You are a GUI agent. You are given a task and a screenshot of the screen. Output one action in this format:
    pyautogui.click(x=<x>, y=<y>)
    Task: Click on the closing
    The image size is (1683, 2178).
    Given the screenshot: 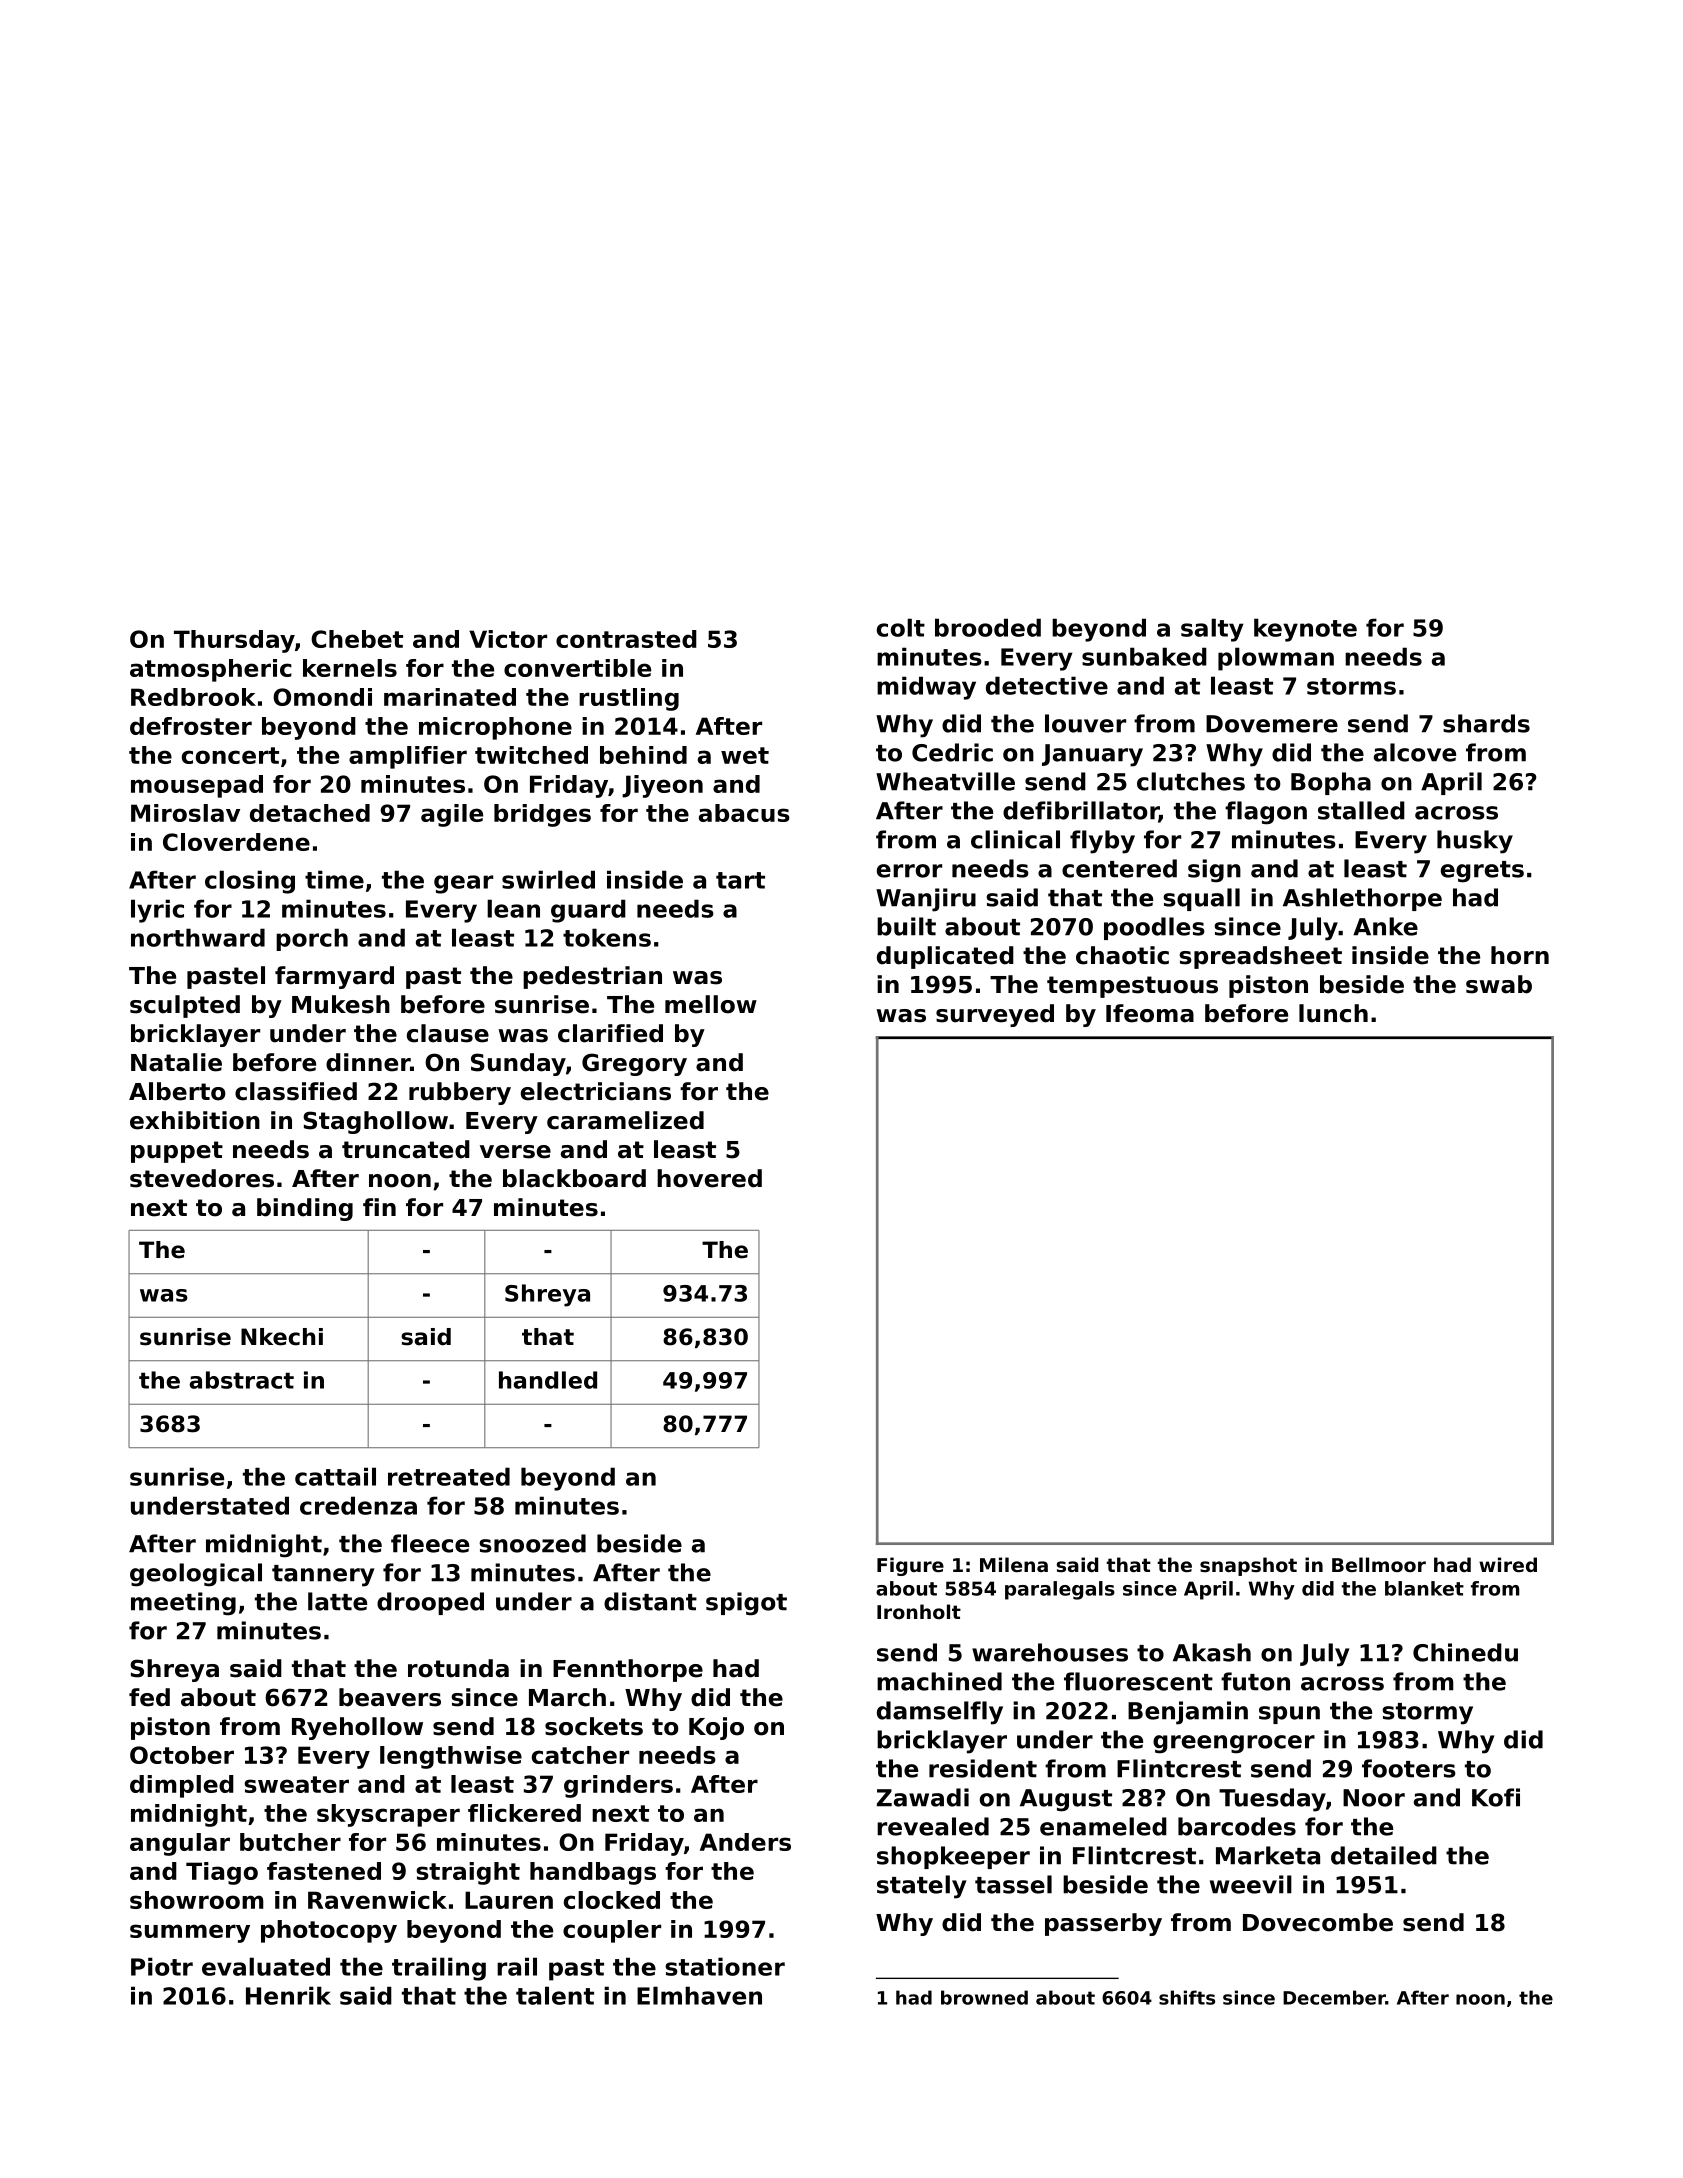 What is the action you would take?
    pyautogui.click(x=250, y=882)
